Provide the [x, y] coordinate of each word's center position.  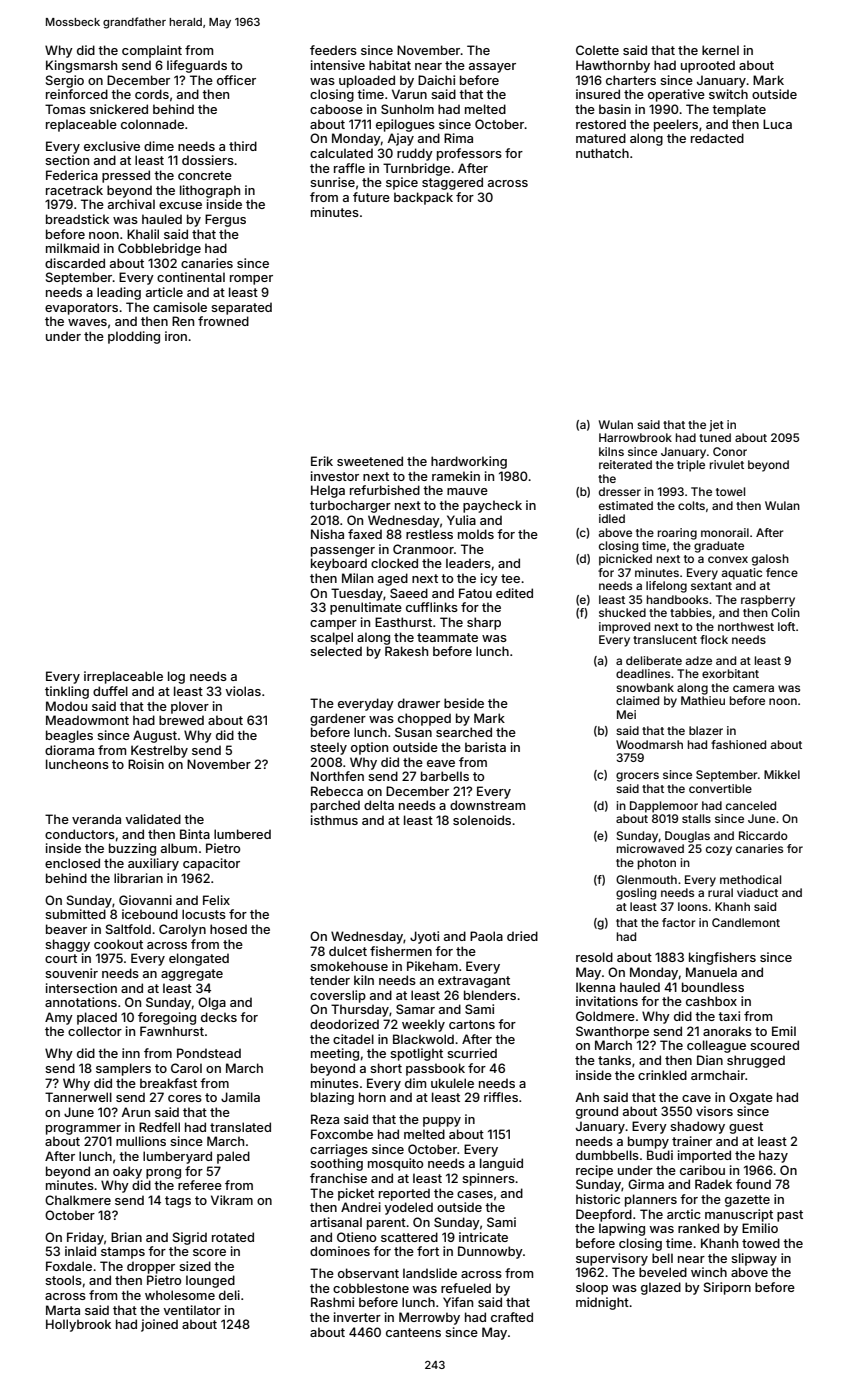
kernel [720, 50]
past [790, 1216]
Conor [730, 451]
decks [219, 1017]
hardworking [469, 462]
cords [152, 94]
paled [233, 1157]
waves [87, 322]
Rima [458, 138]
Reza [325, 1119]
